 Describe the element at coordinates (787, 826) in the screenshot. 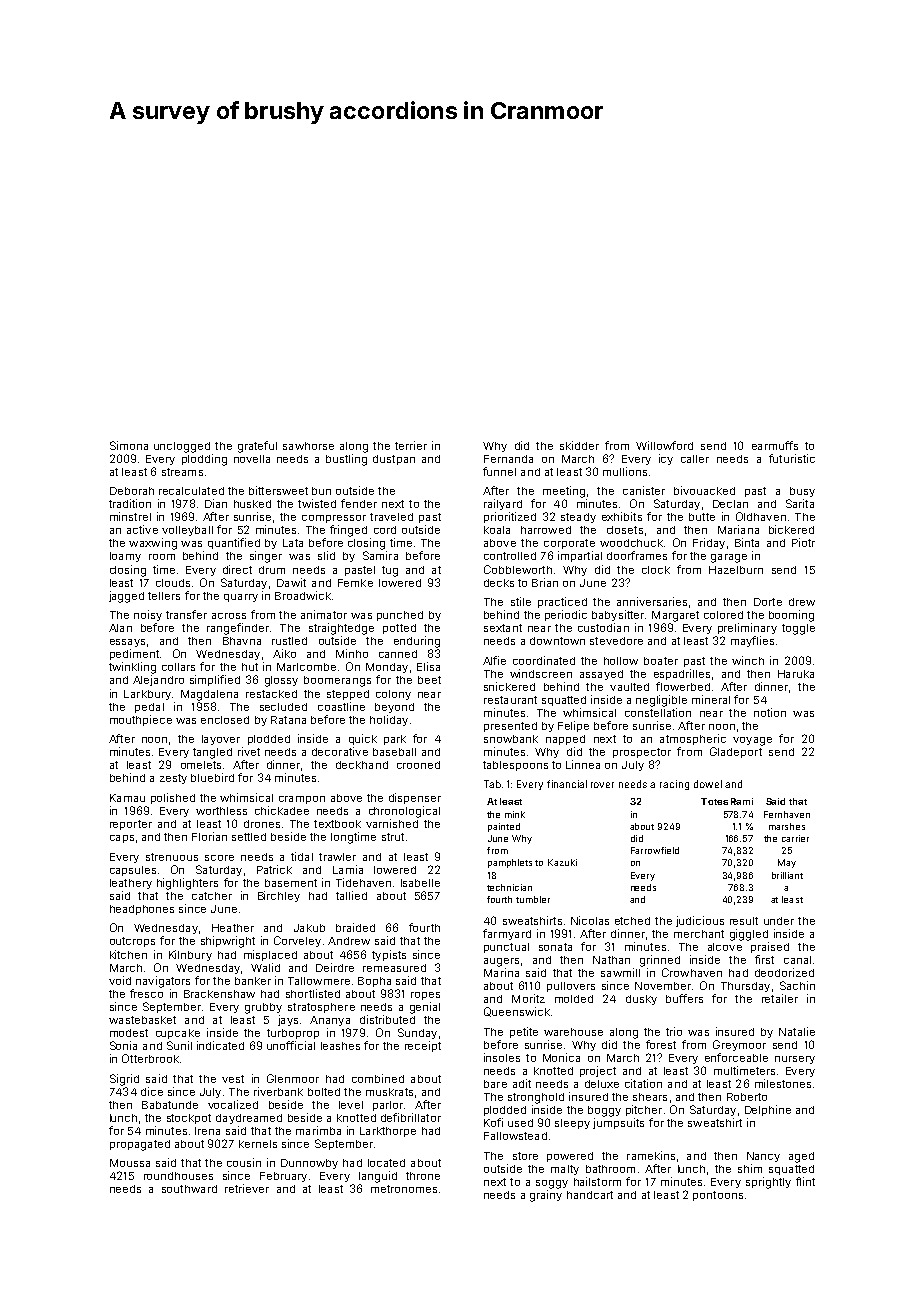

I see `marshes` at that location.
